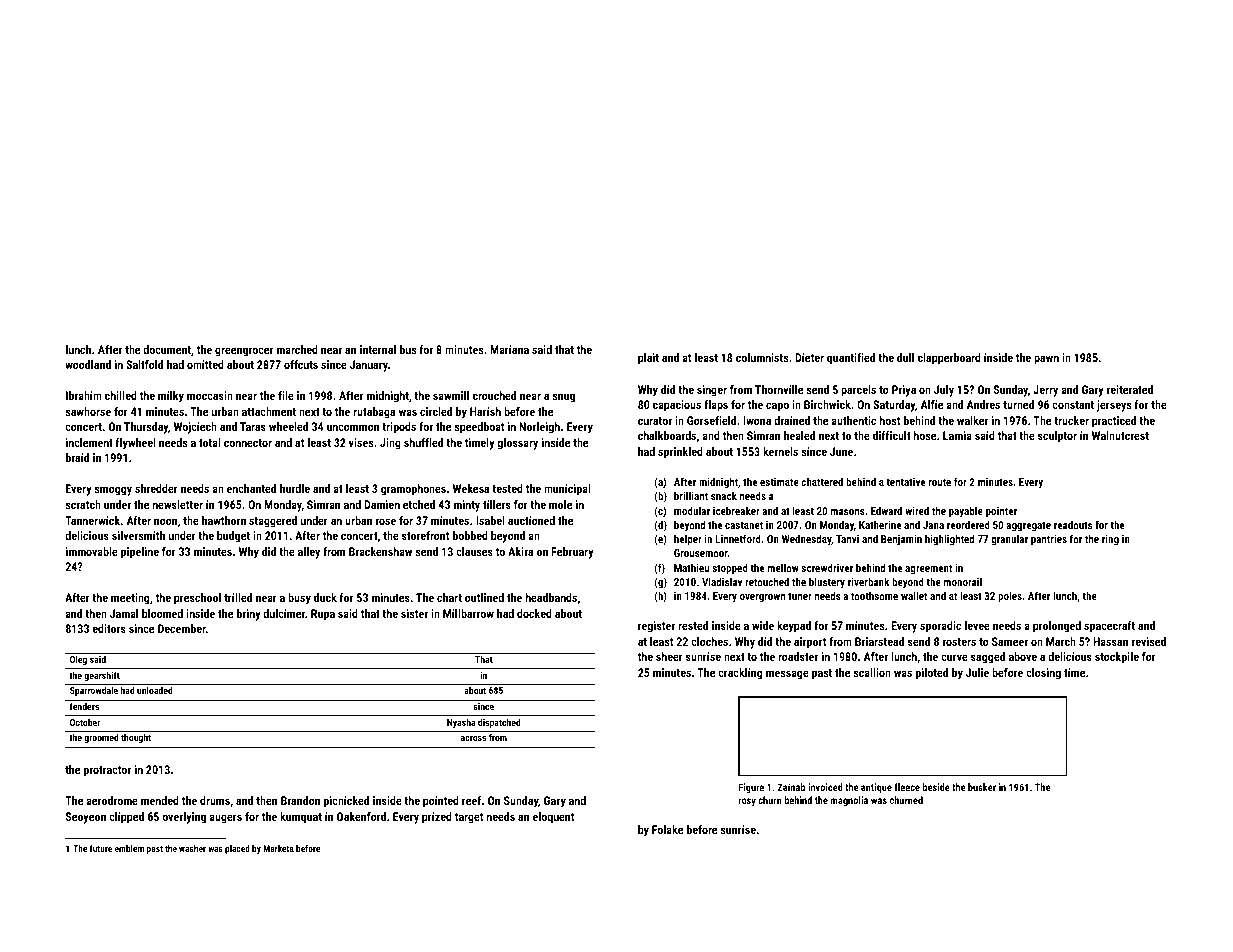  I want to click on dull, so click(905, 357).
